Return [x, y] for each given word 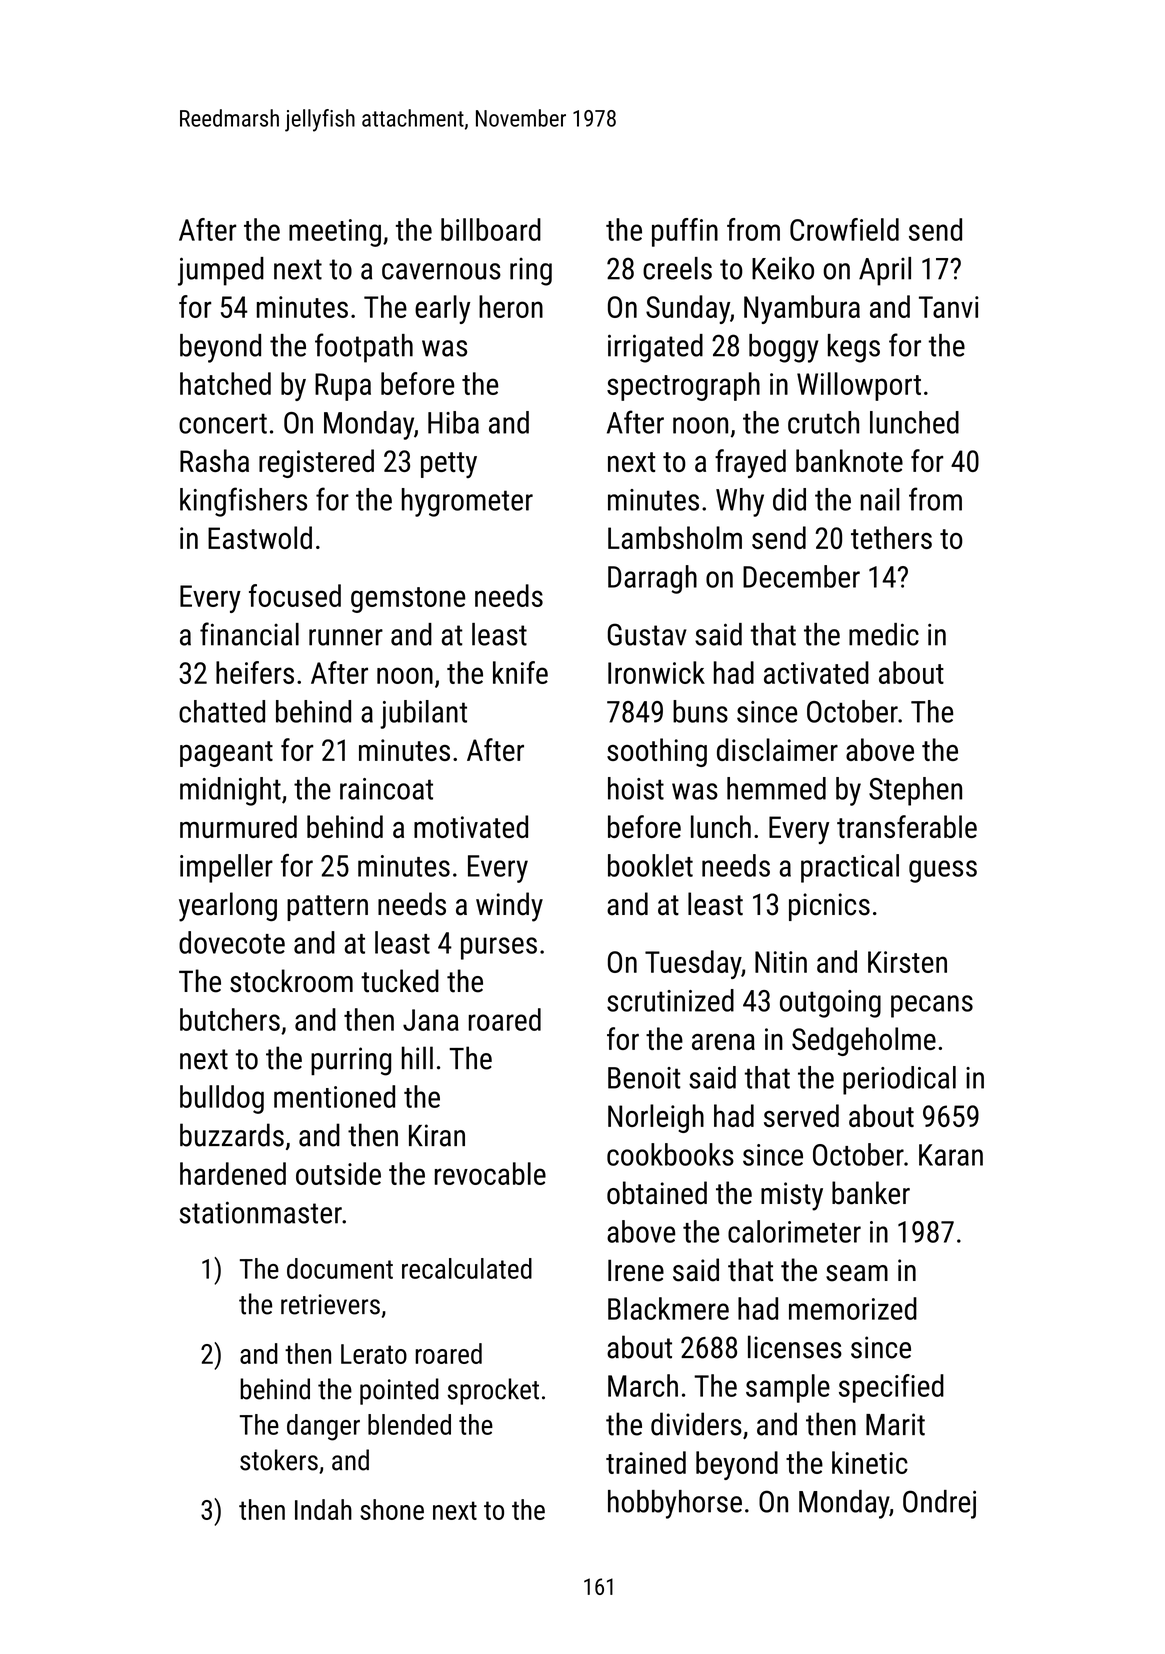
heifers [255, 672]
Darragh [652, 579]
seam [857, 1273]
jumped [221, 271]
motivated [471, 826]
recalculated [467, 1268]
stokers [279, 1460]
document [340, 1268]
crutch [823, 422]
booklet [650, 865]
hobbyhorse [675, 1504]
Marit [895, 1424]
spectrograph [683, 386]
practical [850, 868]
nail [880, 499]
